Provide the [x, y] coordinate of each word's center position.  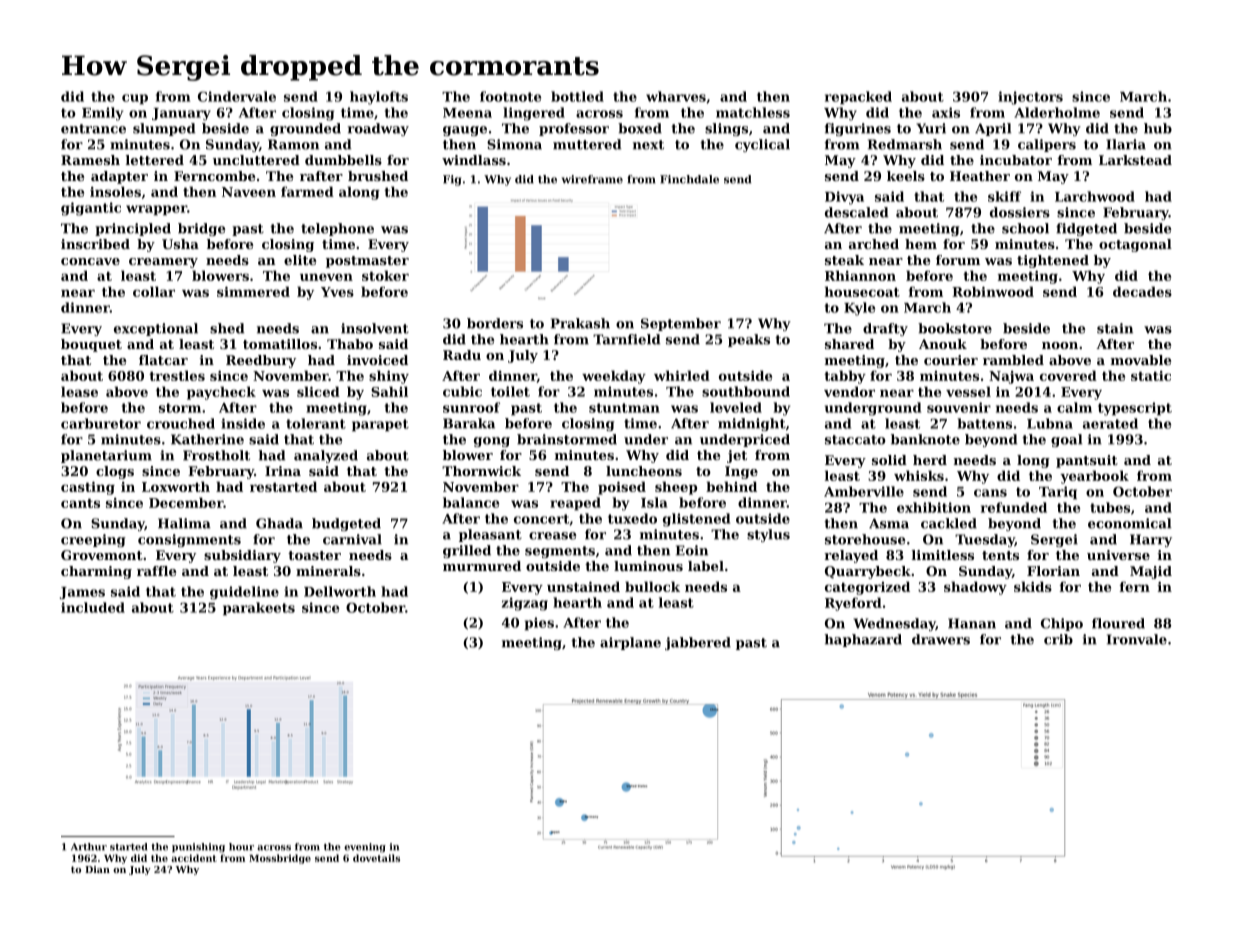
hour [241, 847]
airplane [630, 643]
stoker [385, 275]
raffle [156, 571]
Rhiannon [860, 275]
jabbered [698, 643]
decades [1142, 291]
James [82, 593]
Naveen [249, 192]
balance [471, 502]
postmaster [367, 262]
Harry [1151, 540]
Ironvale [1137, 639]
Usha [180, 244]
